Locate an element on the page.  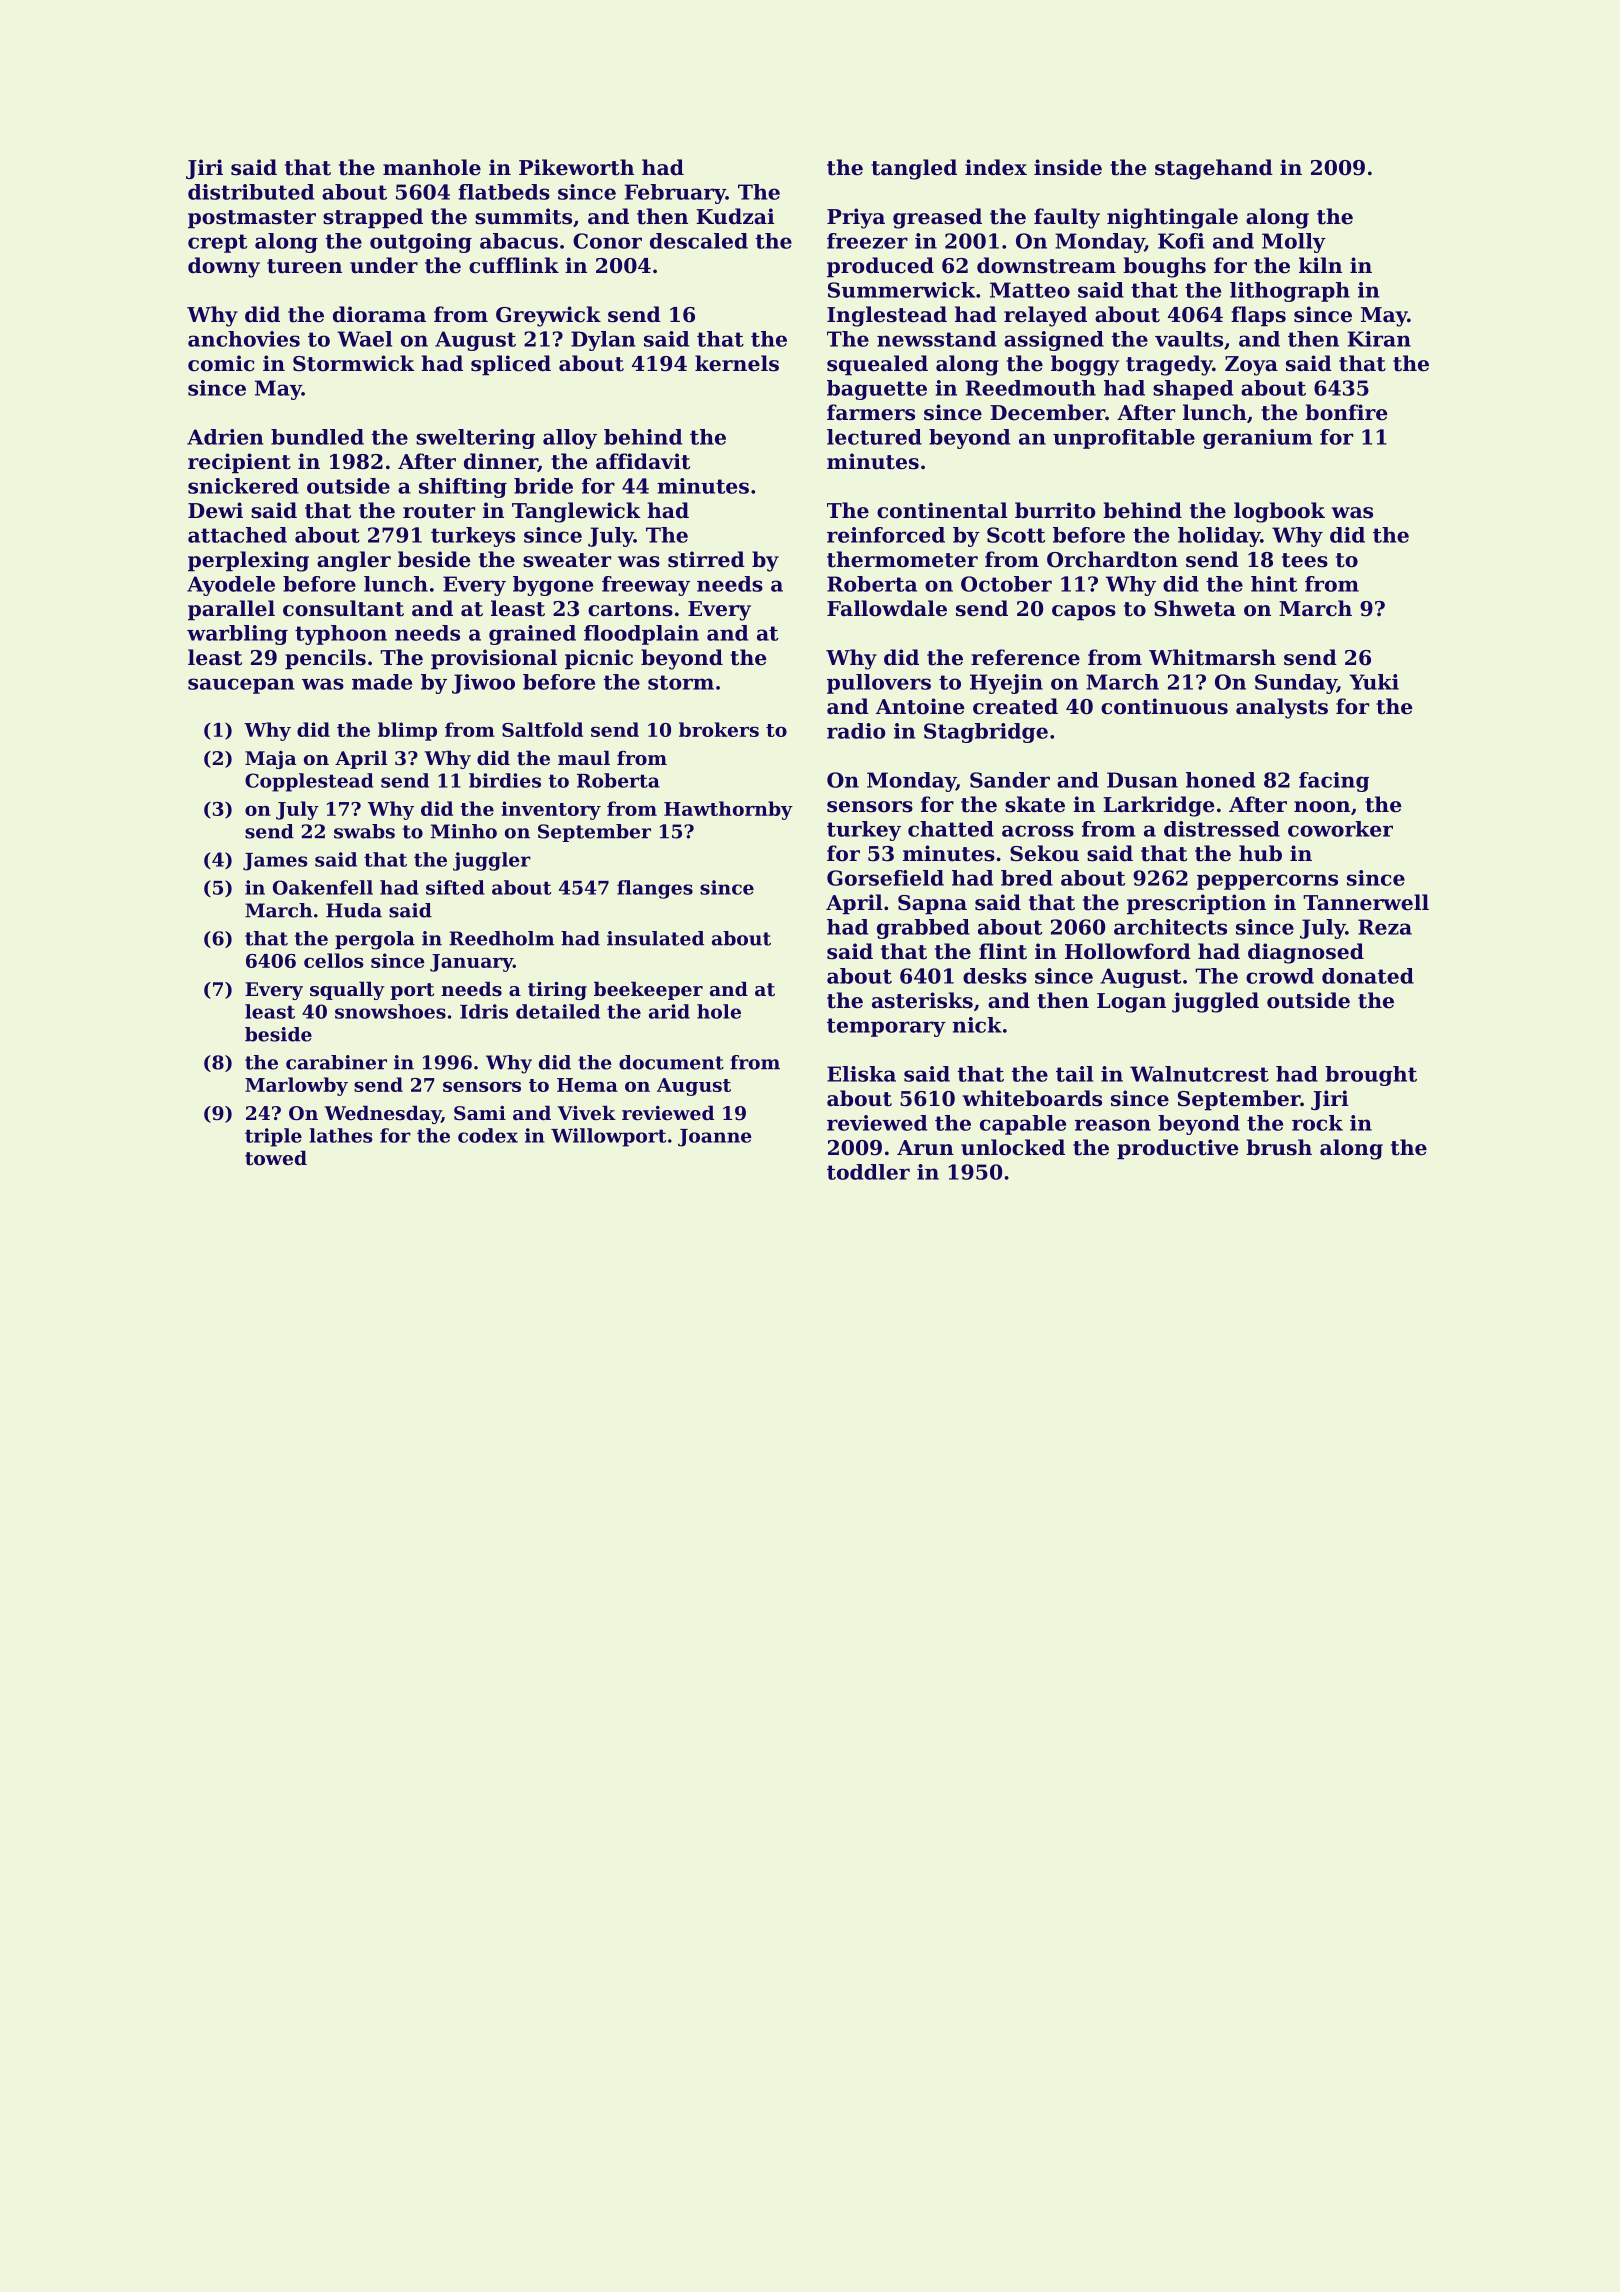
Sami is located at coordinates (480, 1113).
